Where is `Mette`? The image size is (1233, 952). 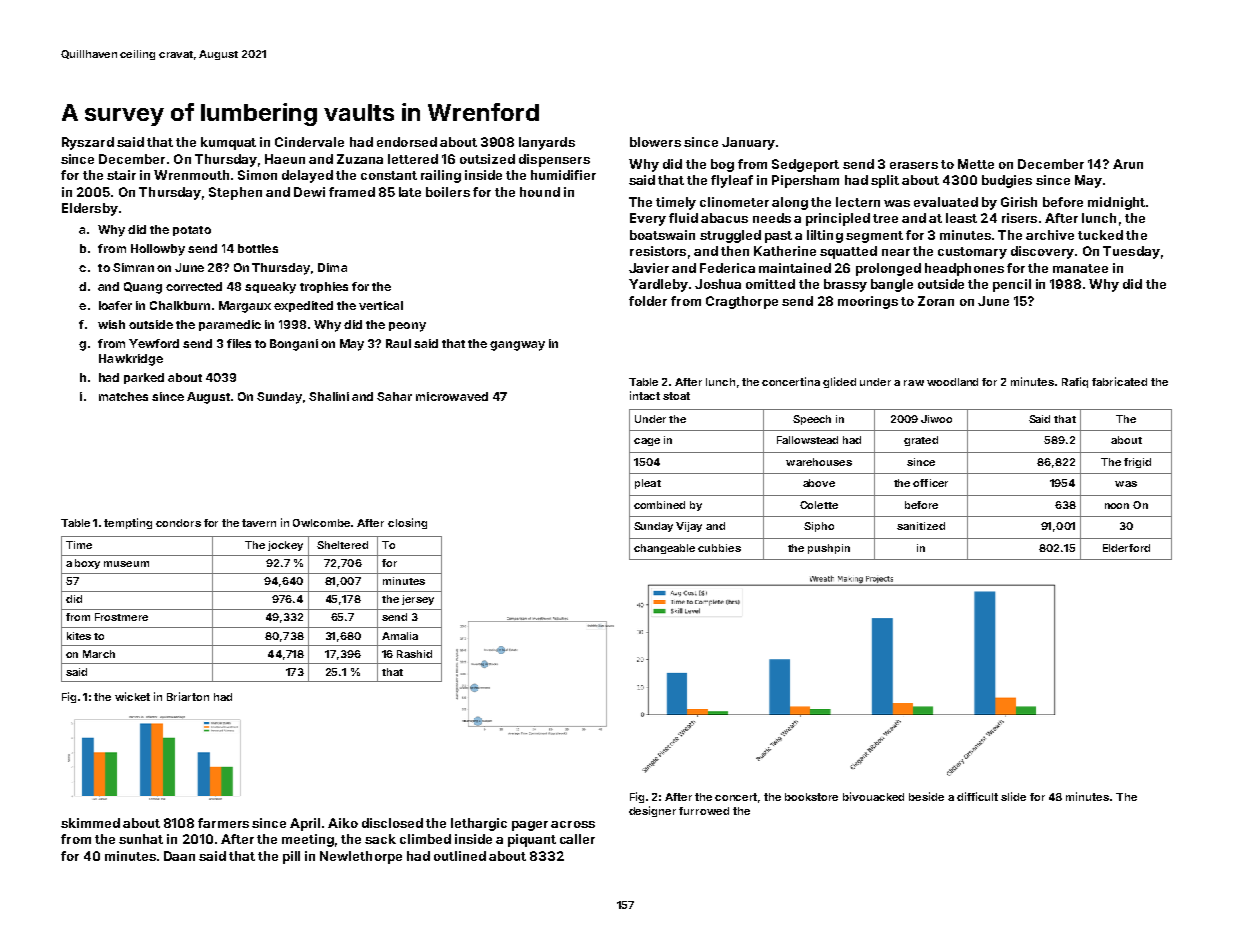 Mette is located at coordinates (976, 164).
